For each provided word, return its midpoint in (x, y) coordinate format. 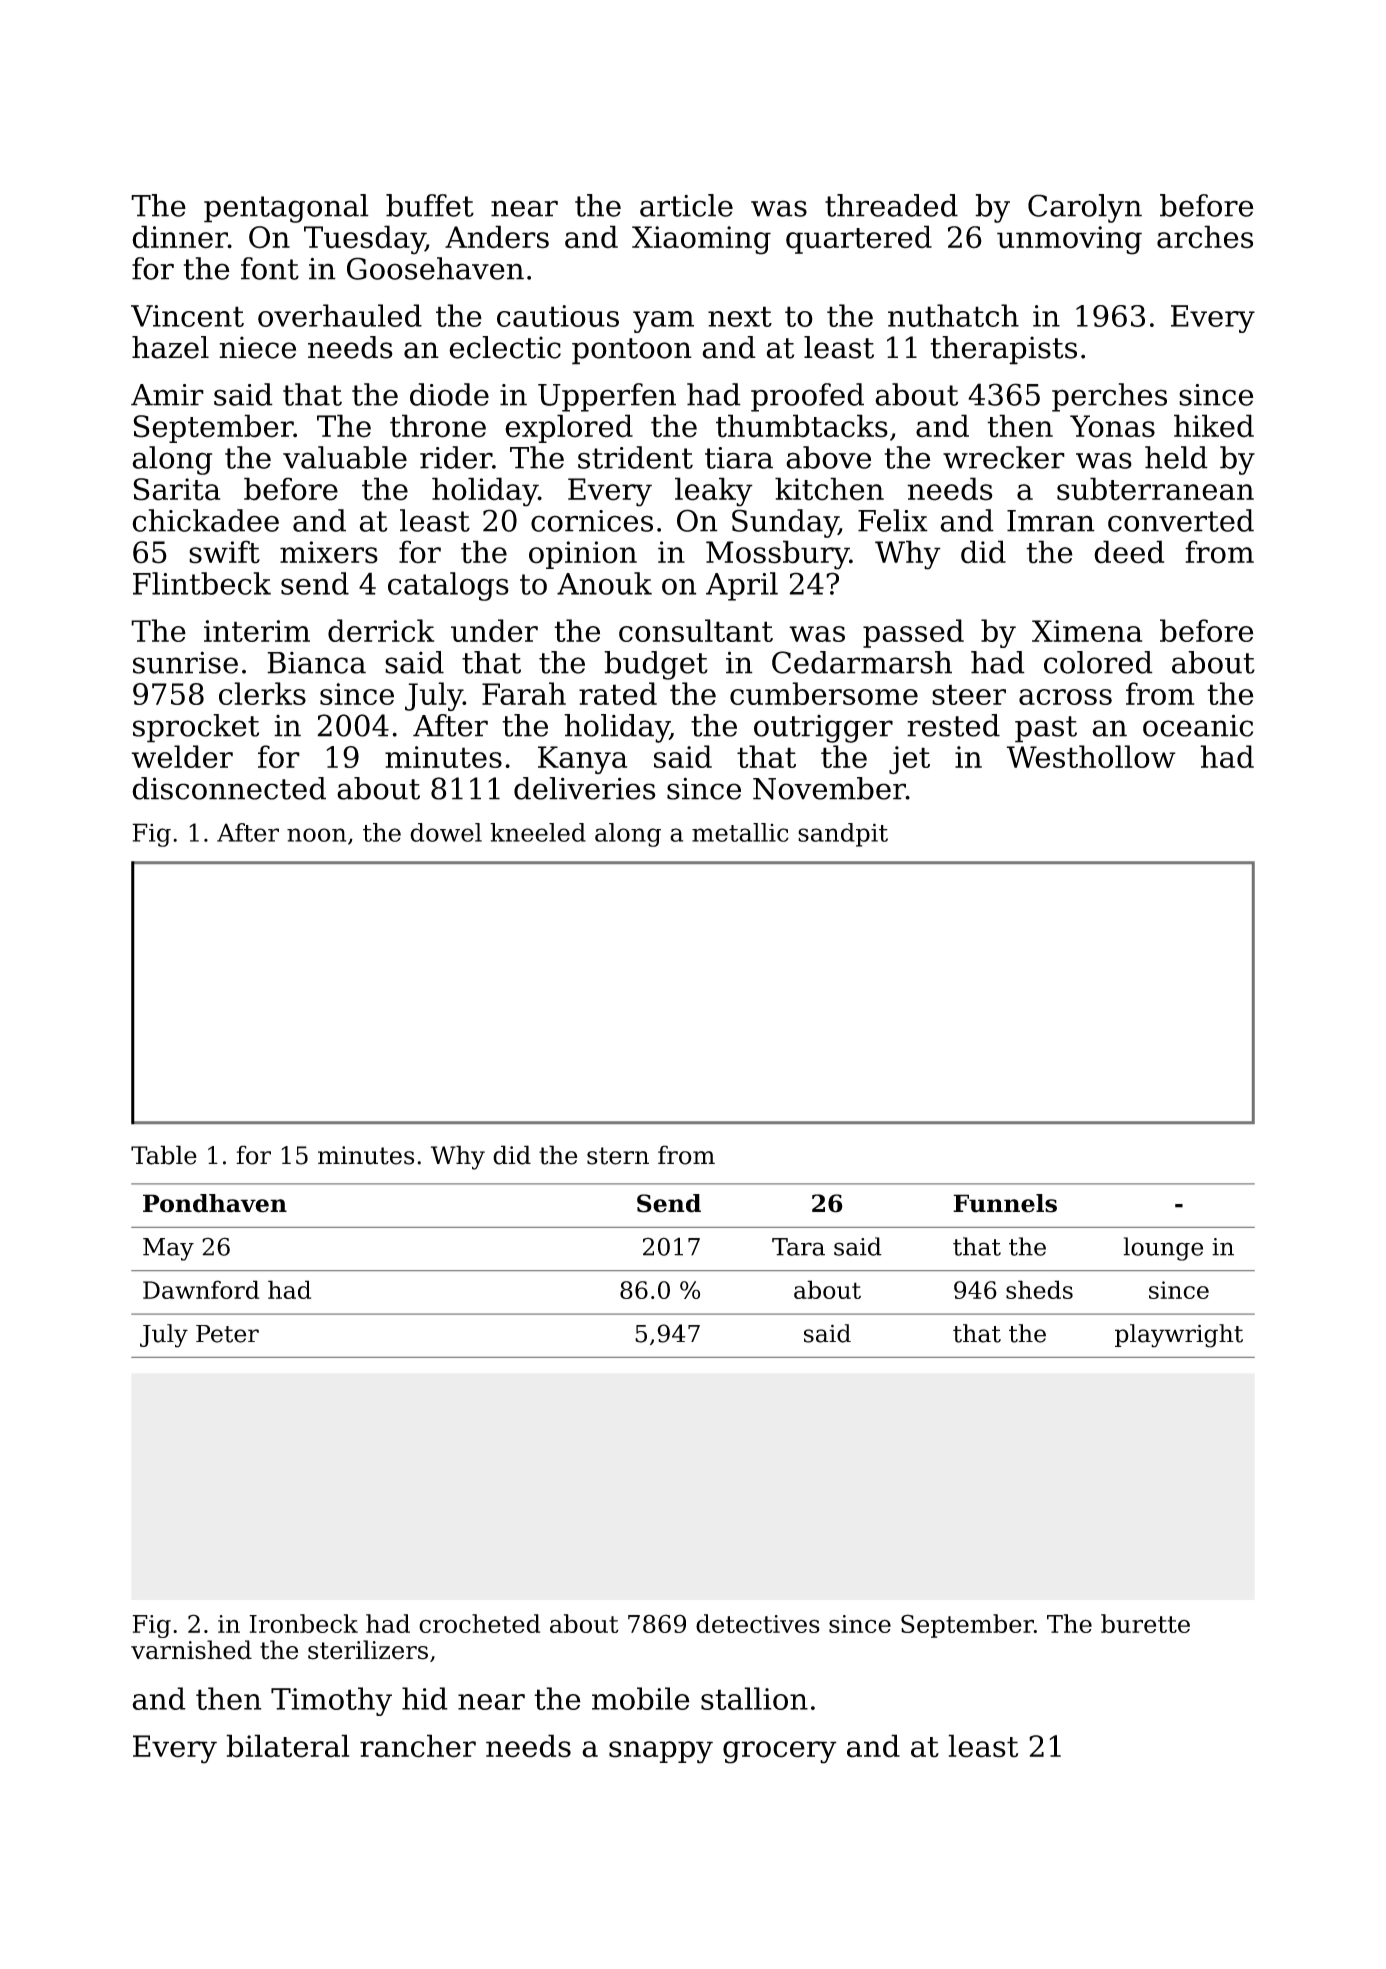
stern (618, 1156)
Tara (798, 1247)
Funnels (1005, 1203)
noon (316, 835)
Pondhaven (215, 1203)
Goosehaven (435, 268)
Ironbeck (303, 1623)
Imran (1051, 521)
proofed (807, 397)
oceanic (1198, 725)
